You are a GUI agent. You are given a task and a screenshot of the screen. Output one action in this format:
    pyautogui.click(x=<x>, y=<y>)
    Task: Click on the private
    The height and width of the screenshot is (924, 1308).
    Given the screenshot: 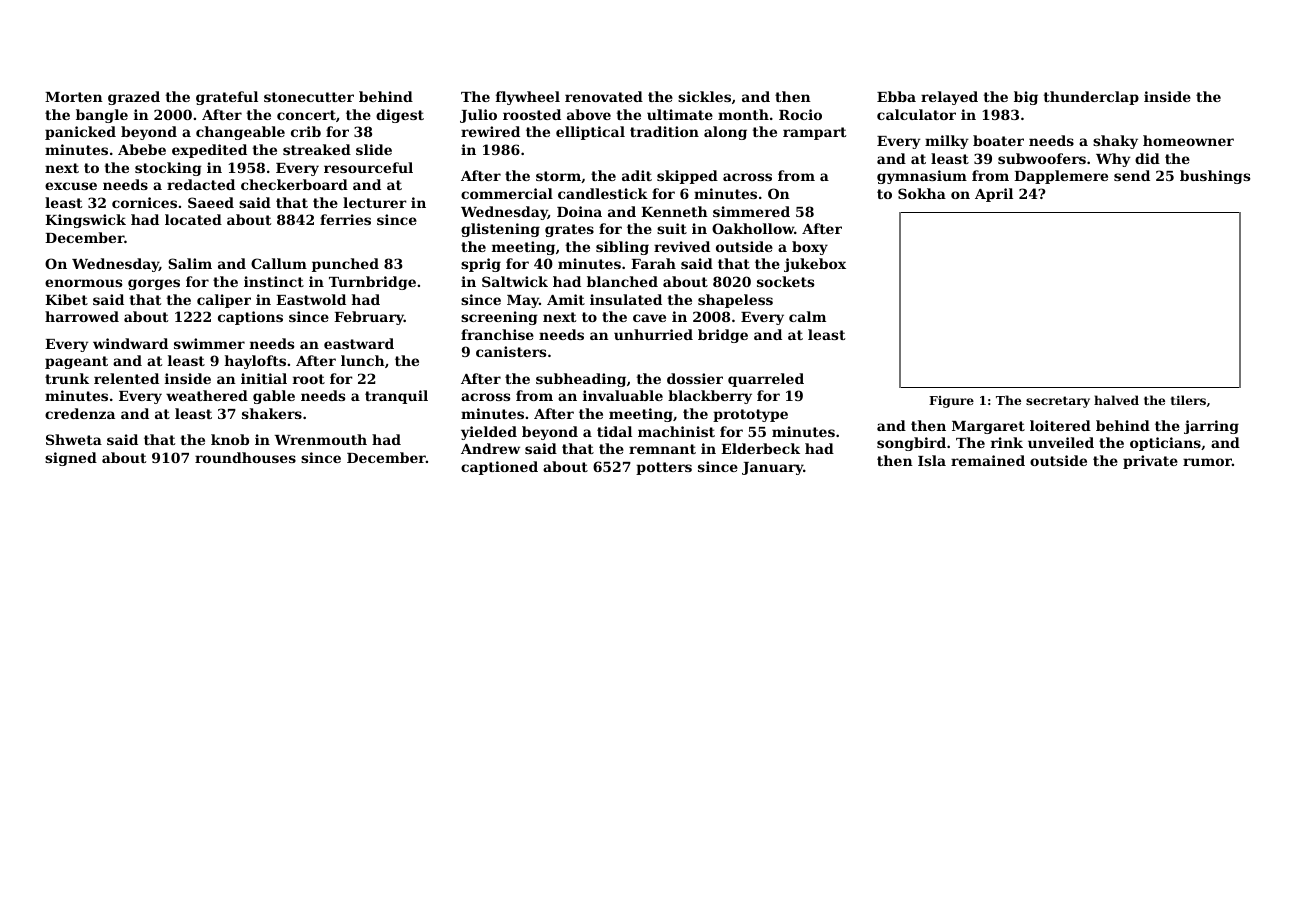 What is the action you would take?
    pyautogui.click(x=1150, y=462)
